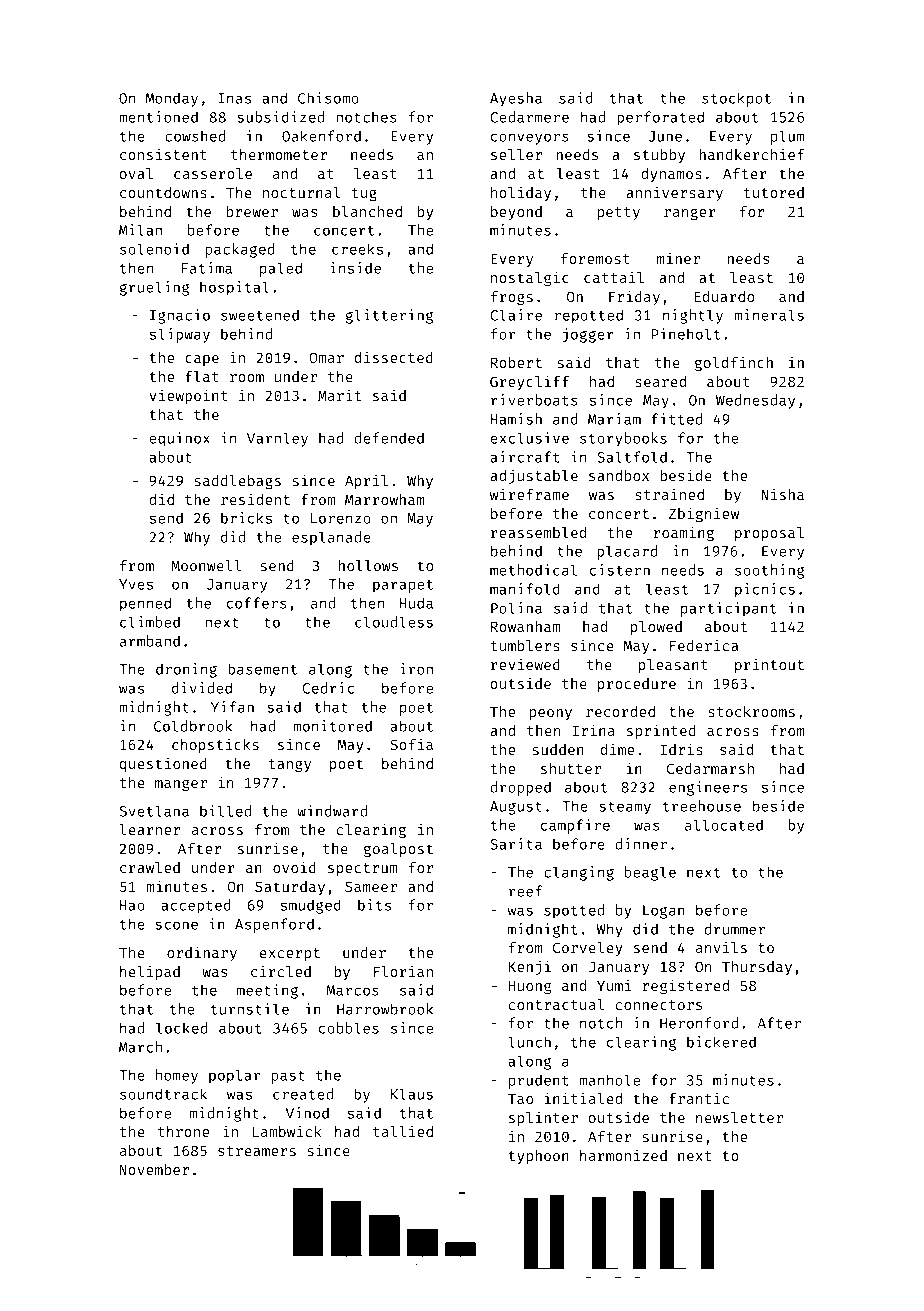 The width and height of the screenshot is (924, 1311). Describe the element at coordinates (735, 929) in the screenshot. I see `drummer` at that location.
